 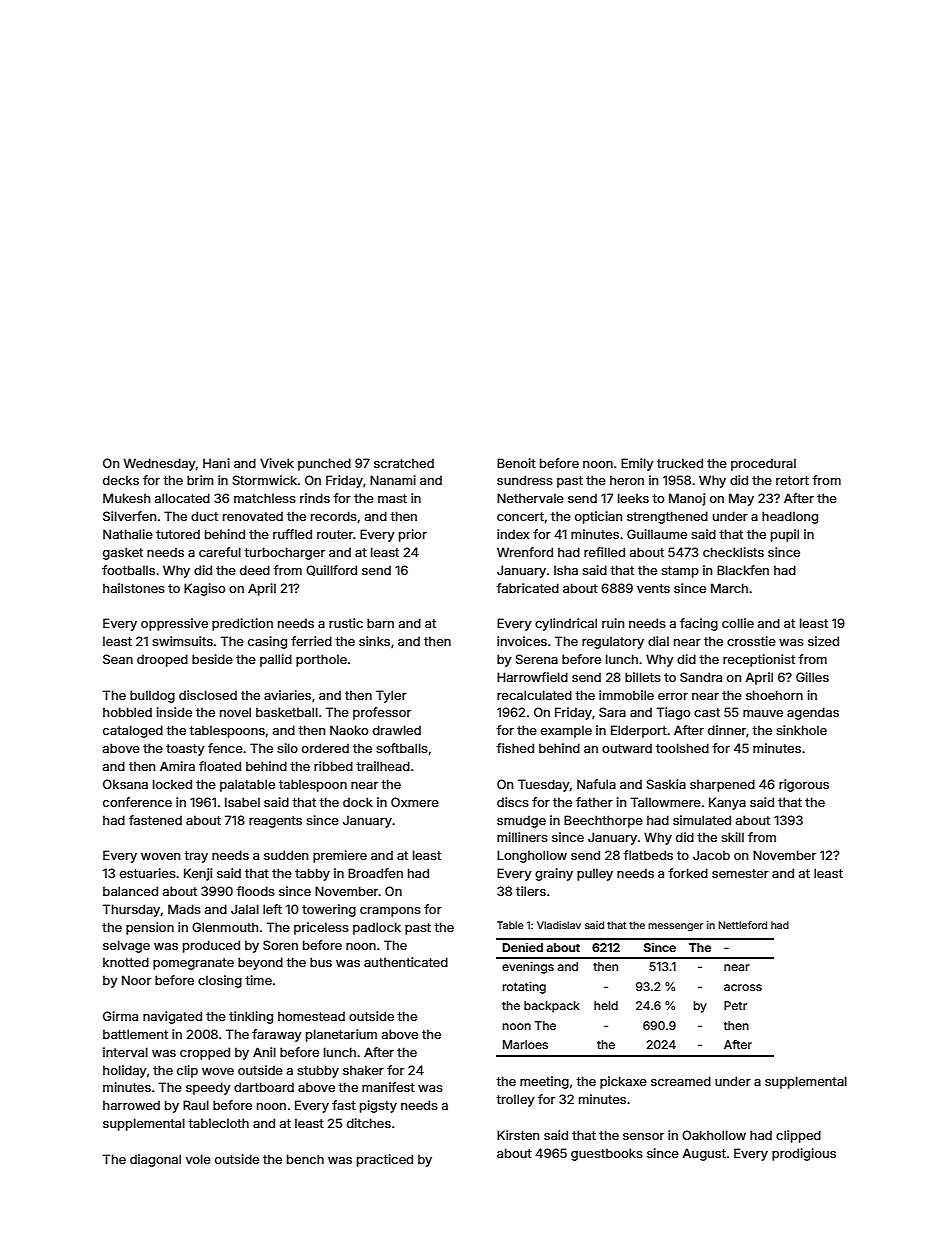 What do you see at coordinates (358, 802) in the screenshot?
I see `dock` at bounding box center [358, 802].
